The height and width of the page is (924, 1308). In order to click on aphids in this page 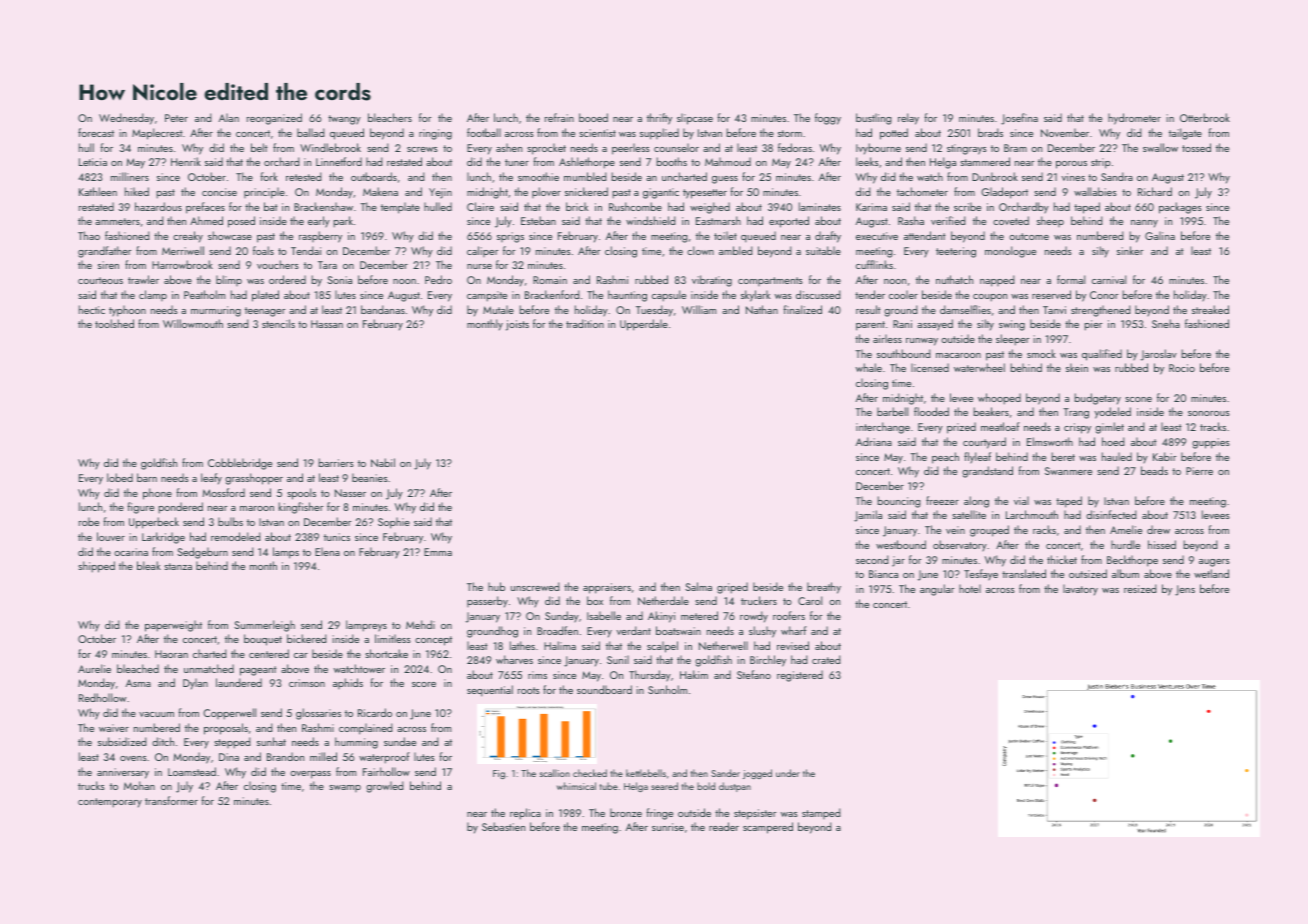, I will do `click(348, 683)`.
